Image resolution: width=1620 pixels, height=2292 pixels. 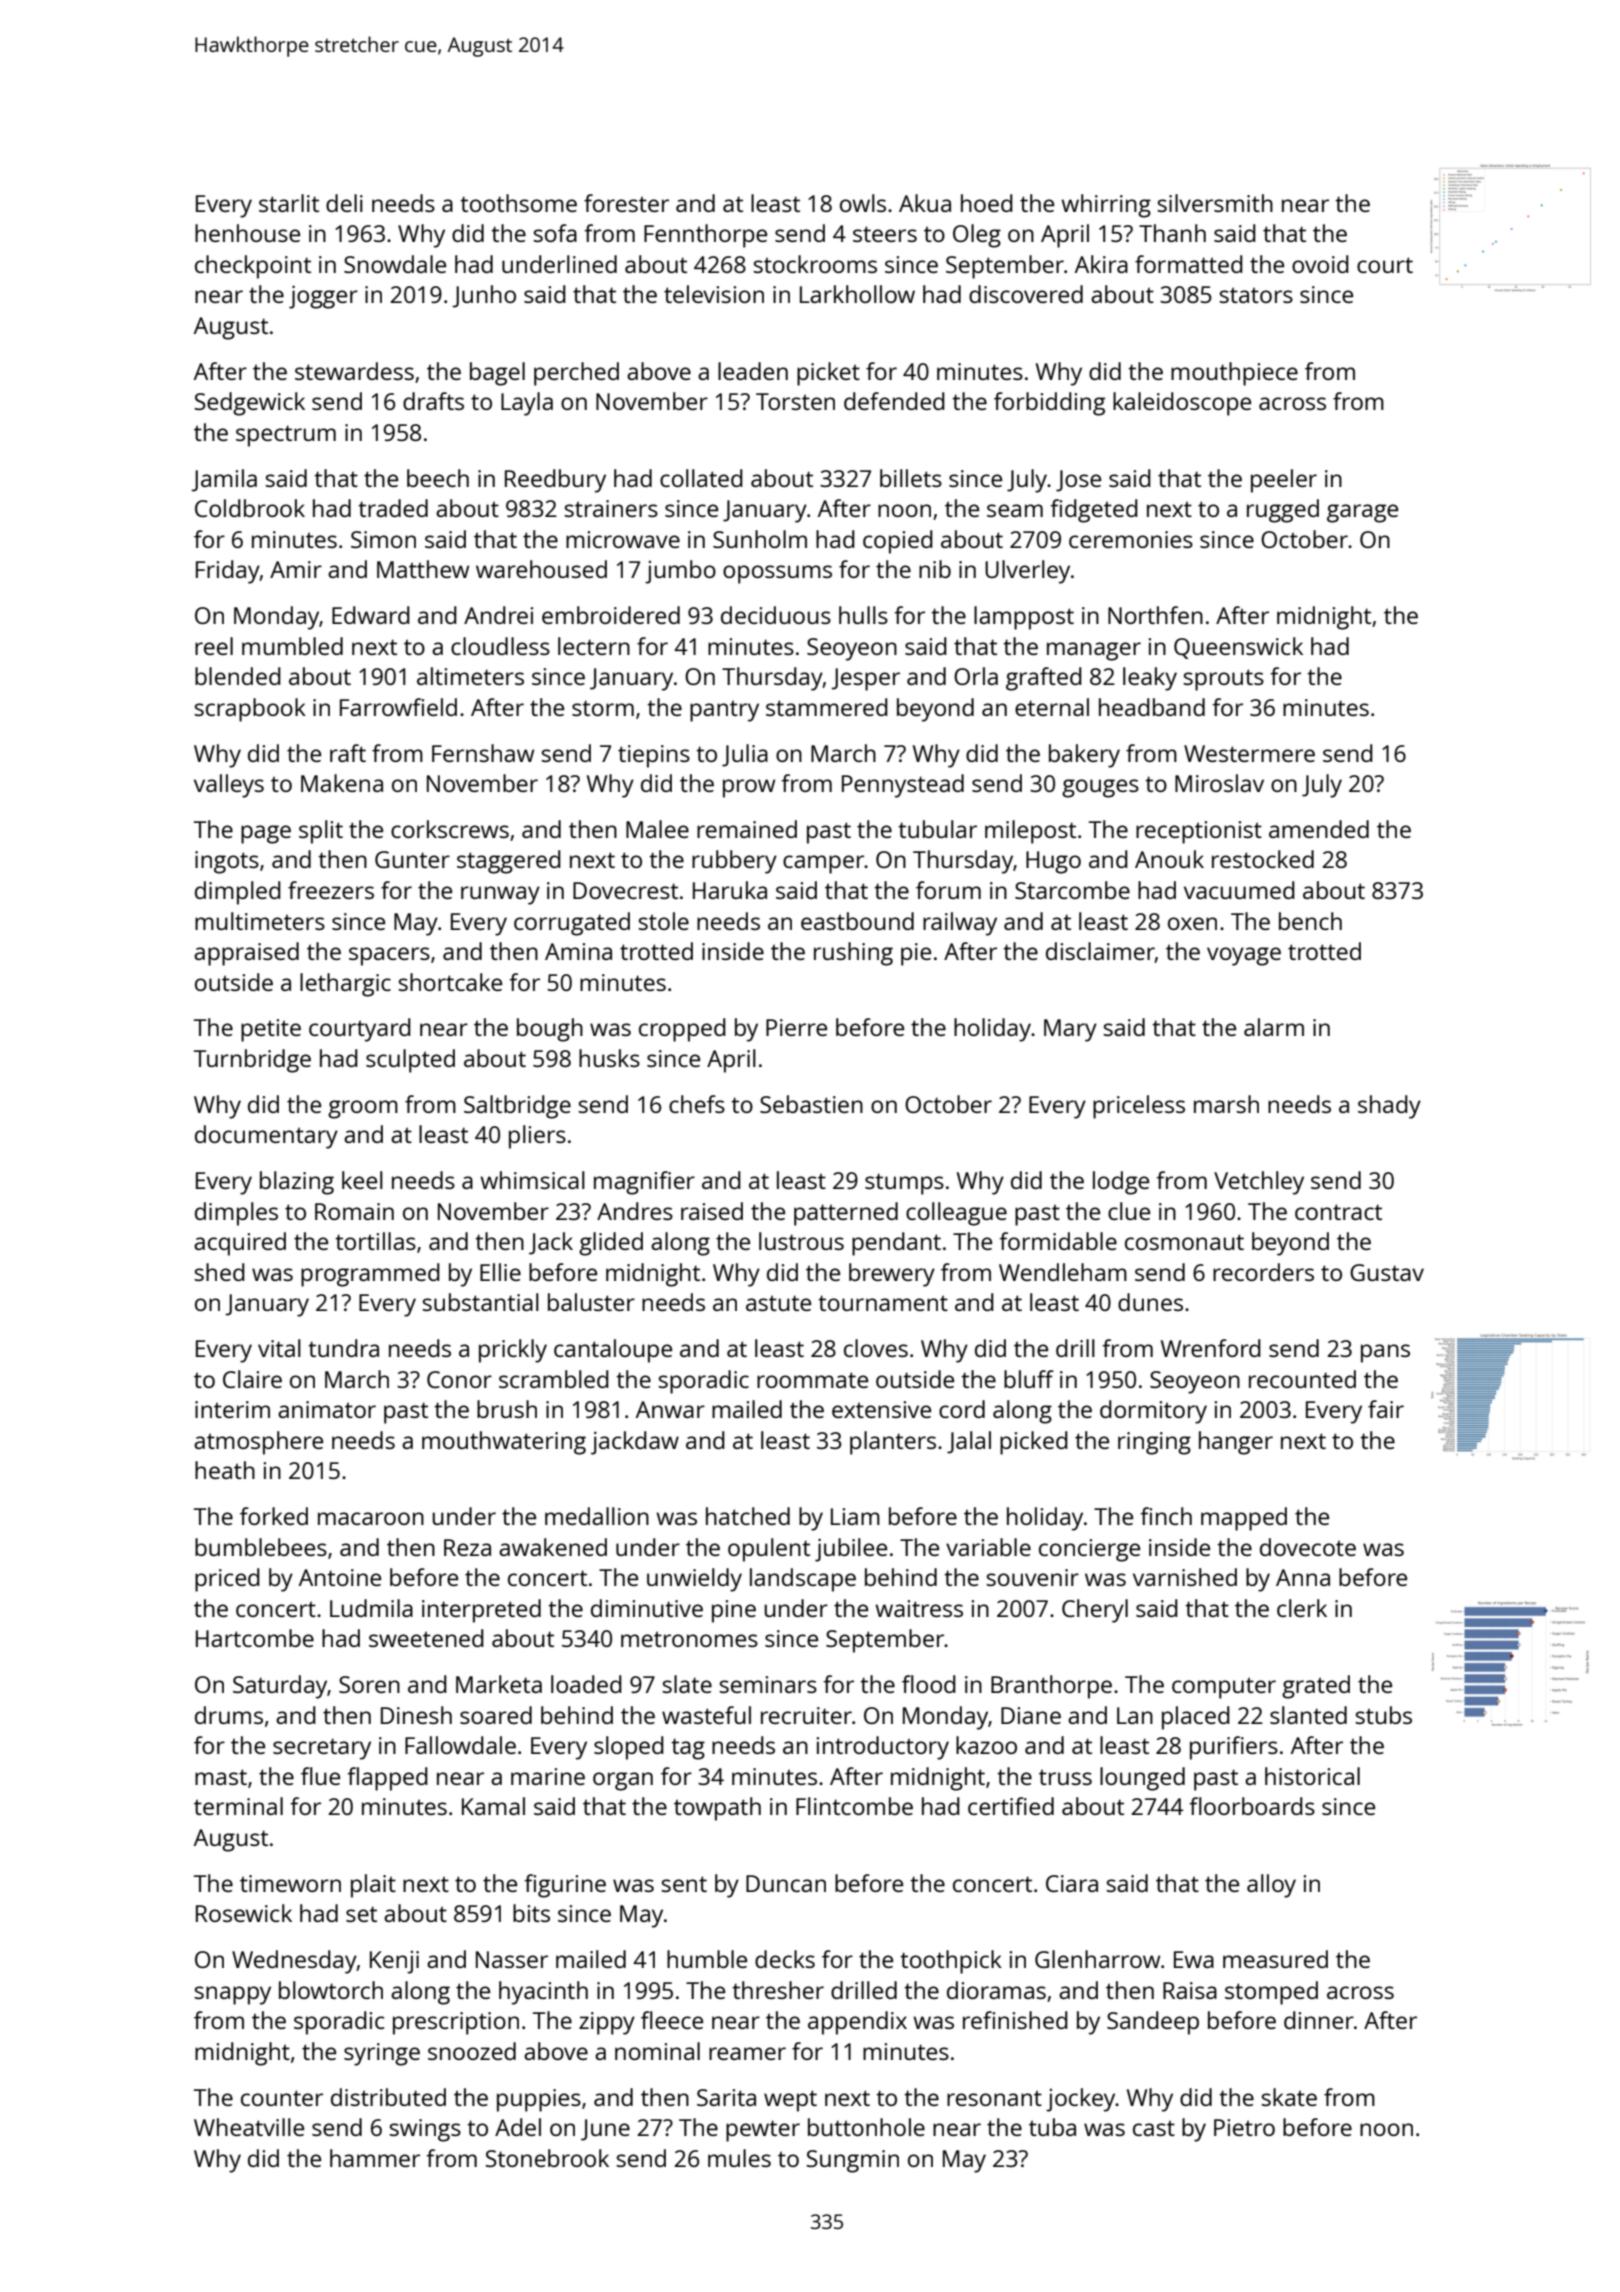 I want to click on warehoused, so click(x=541, y=569).
